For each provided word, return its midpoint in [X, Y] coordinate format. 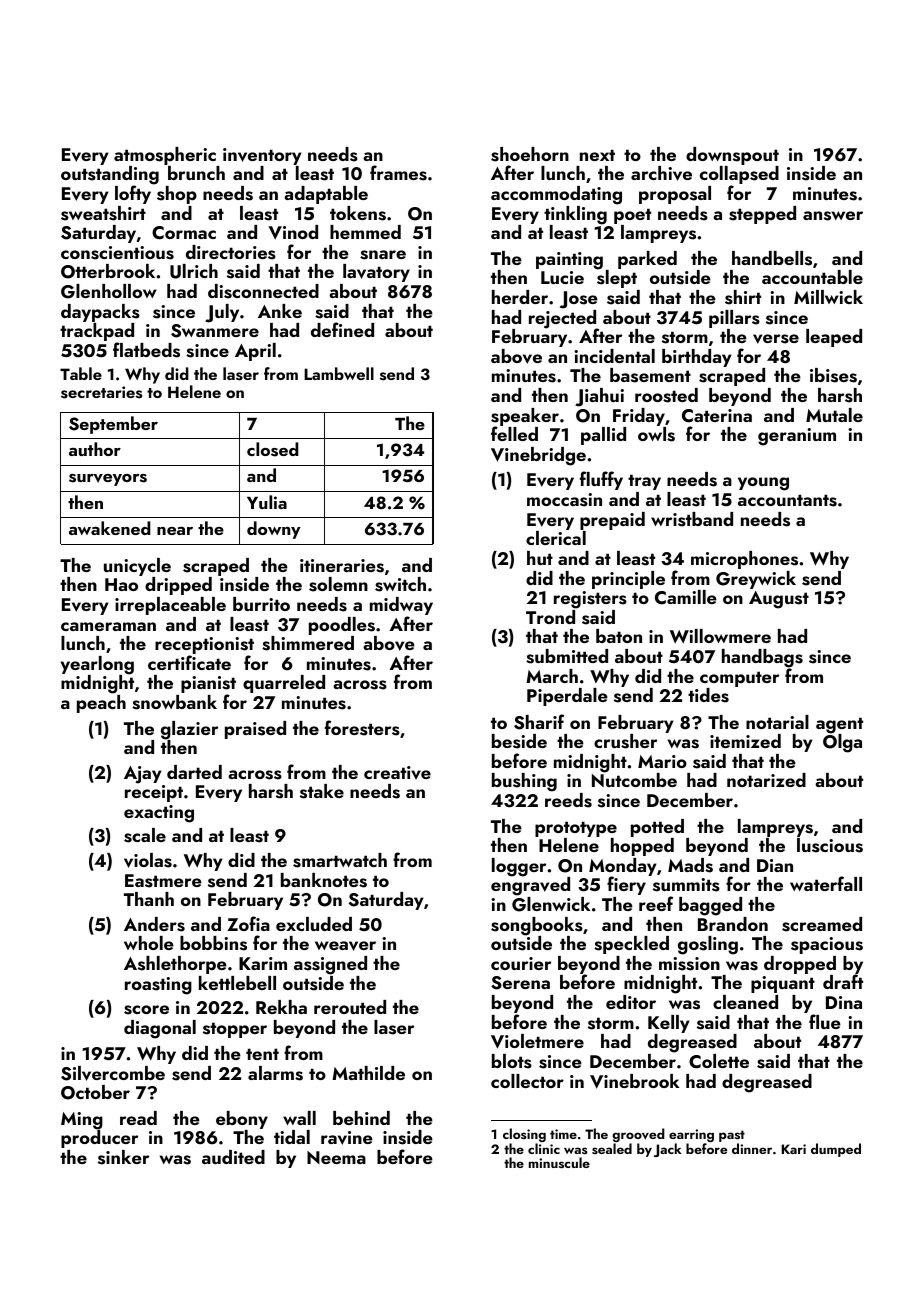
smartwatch [340, 860]
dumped [836, 1150]
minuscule [559, 1163]
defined [342, 329]
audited [233, 1157]
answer [833, 216]
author [95, 449]
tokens [358, 213]
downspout [732, 156]
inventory [262, 156]
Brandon [733, 924]
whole [149, 943]
